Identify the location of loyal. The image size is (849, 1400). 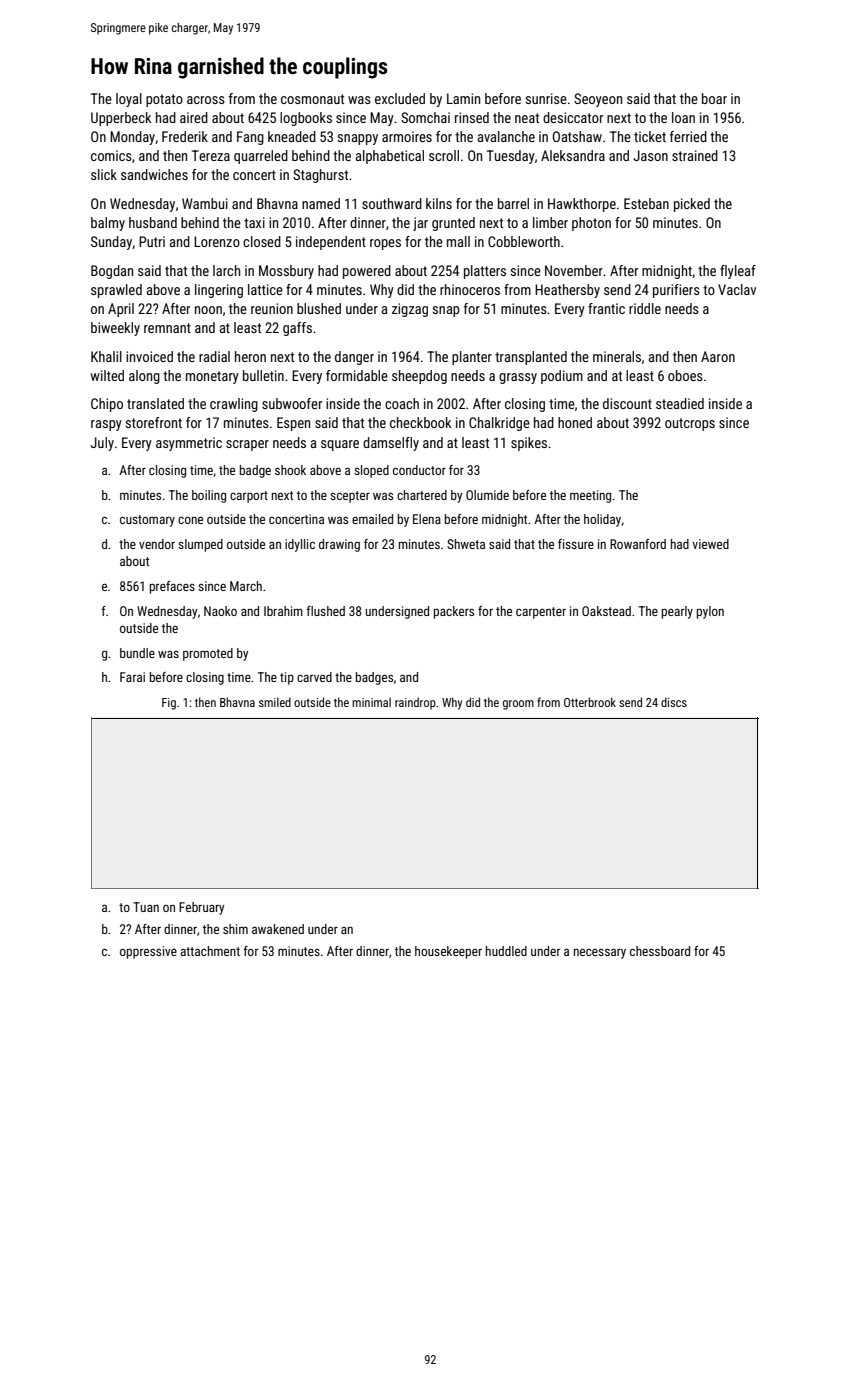
(129, 100).
